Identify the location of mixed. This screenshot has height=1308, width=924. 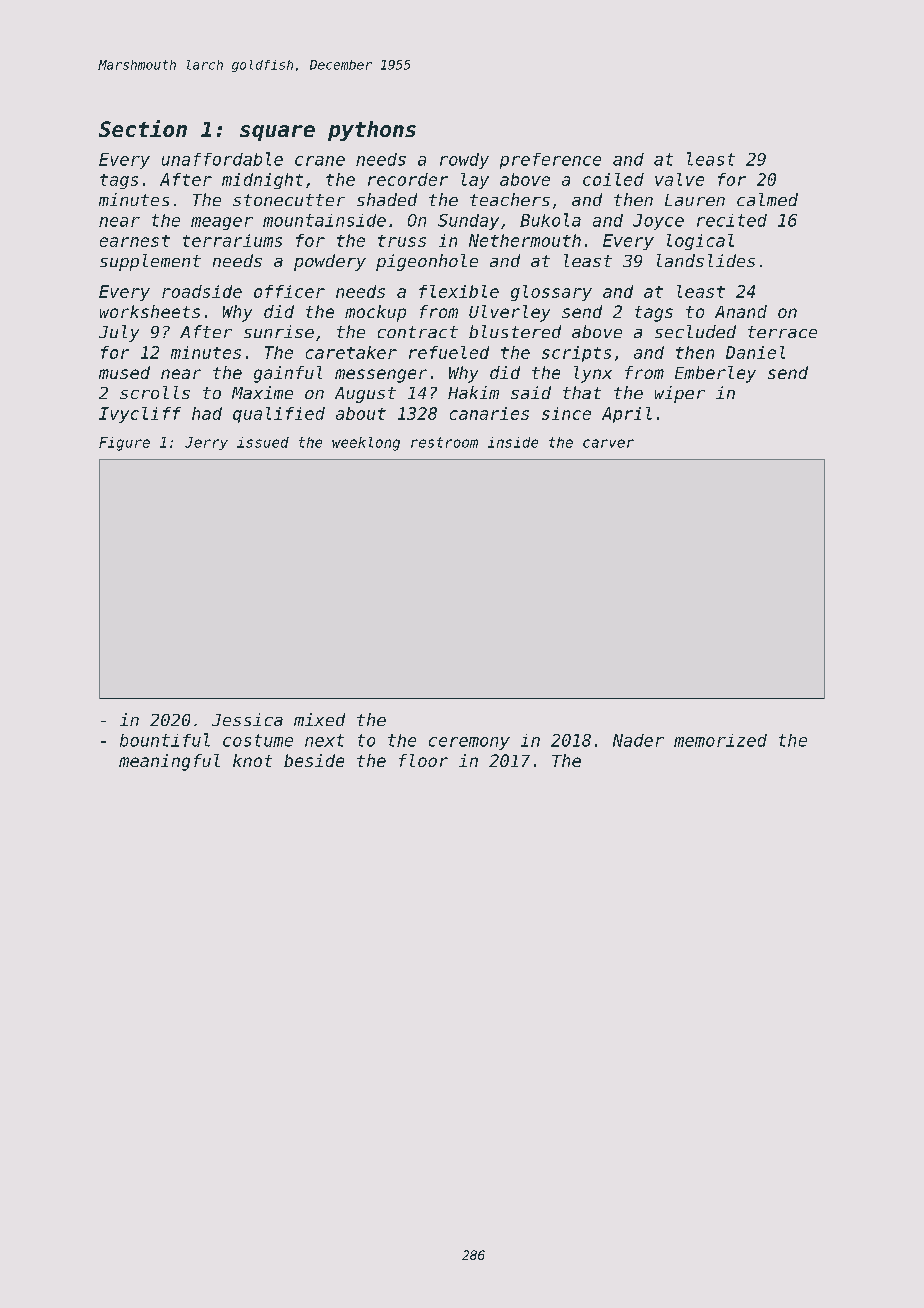
(319, 719).
